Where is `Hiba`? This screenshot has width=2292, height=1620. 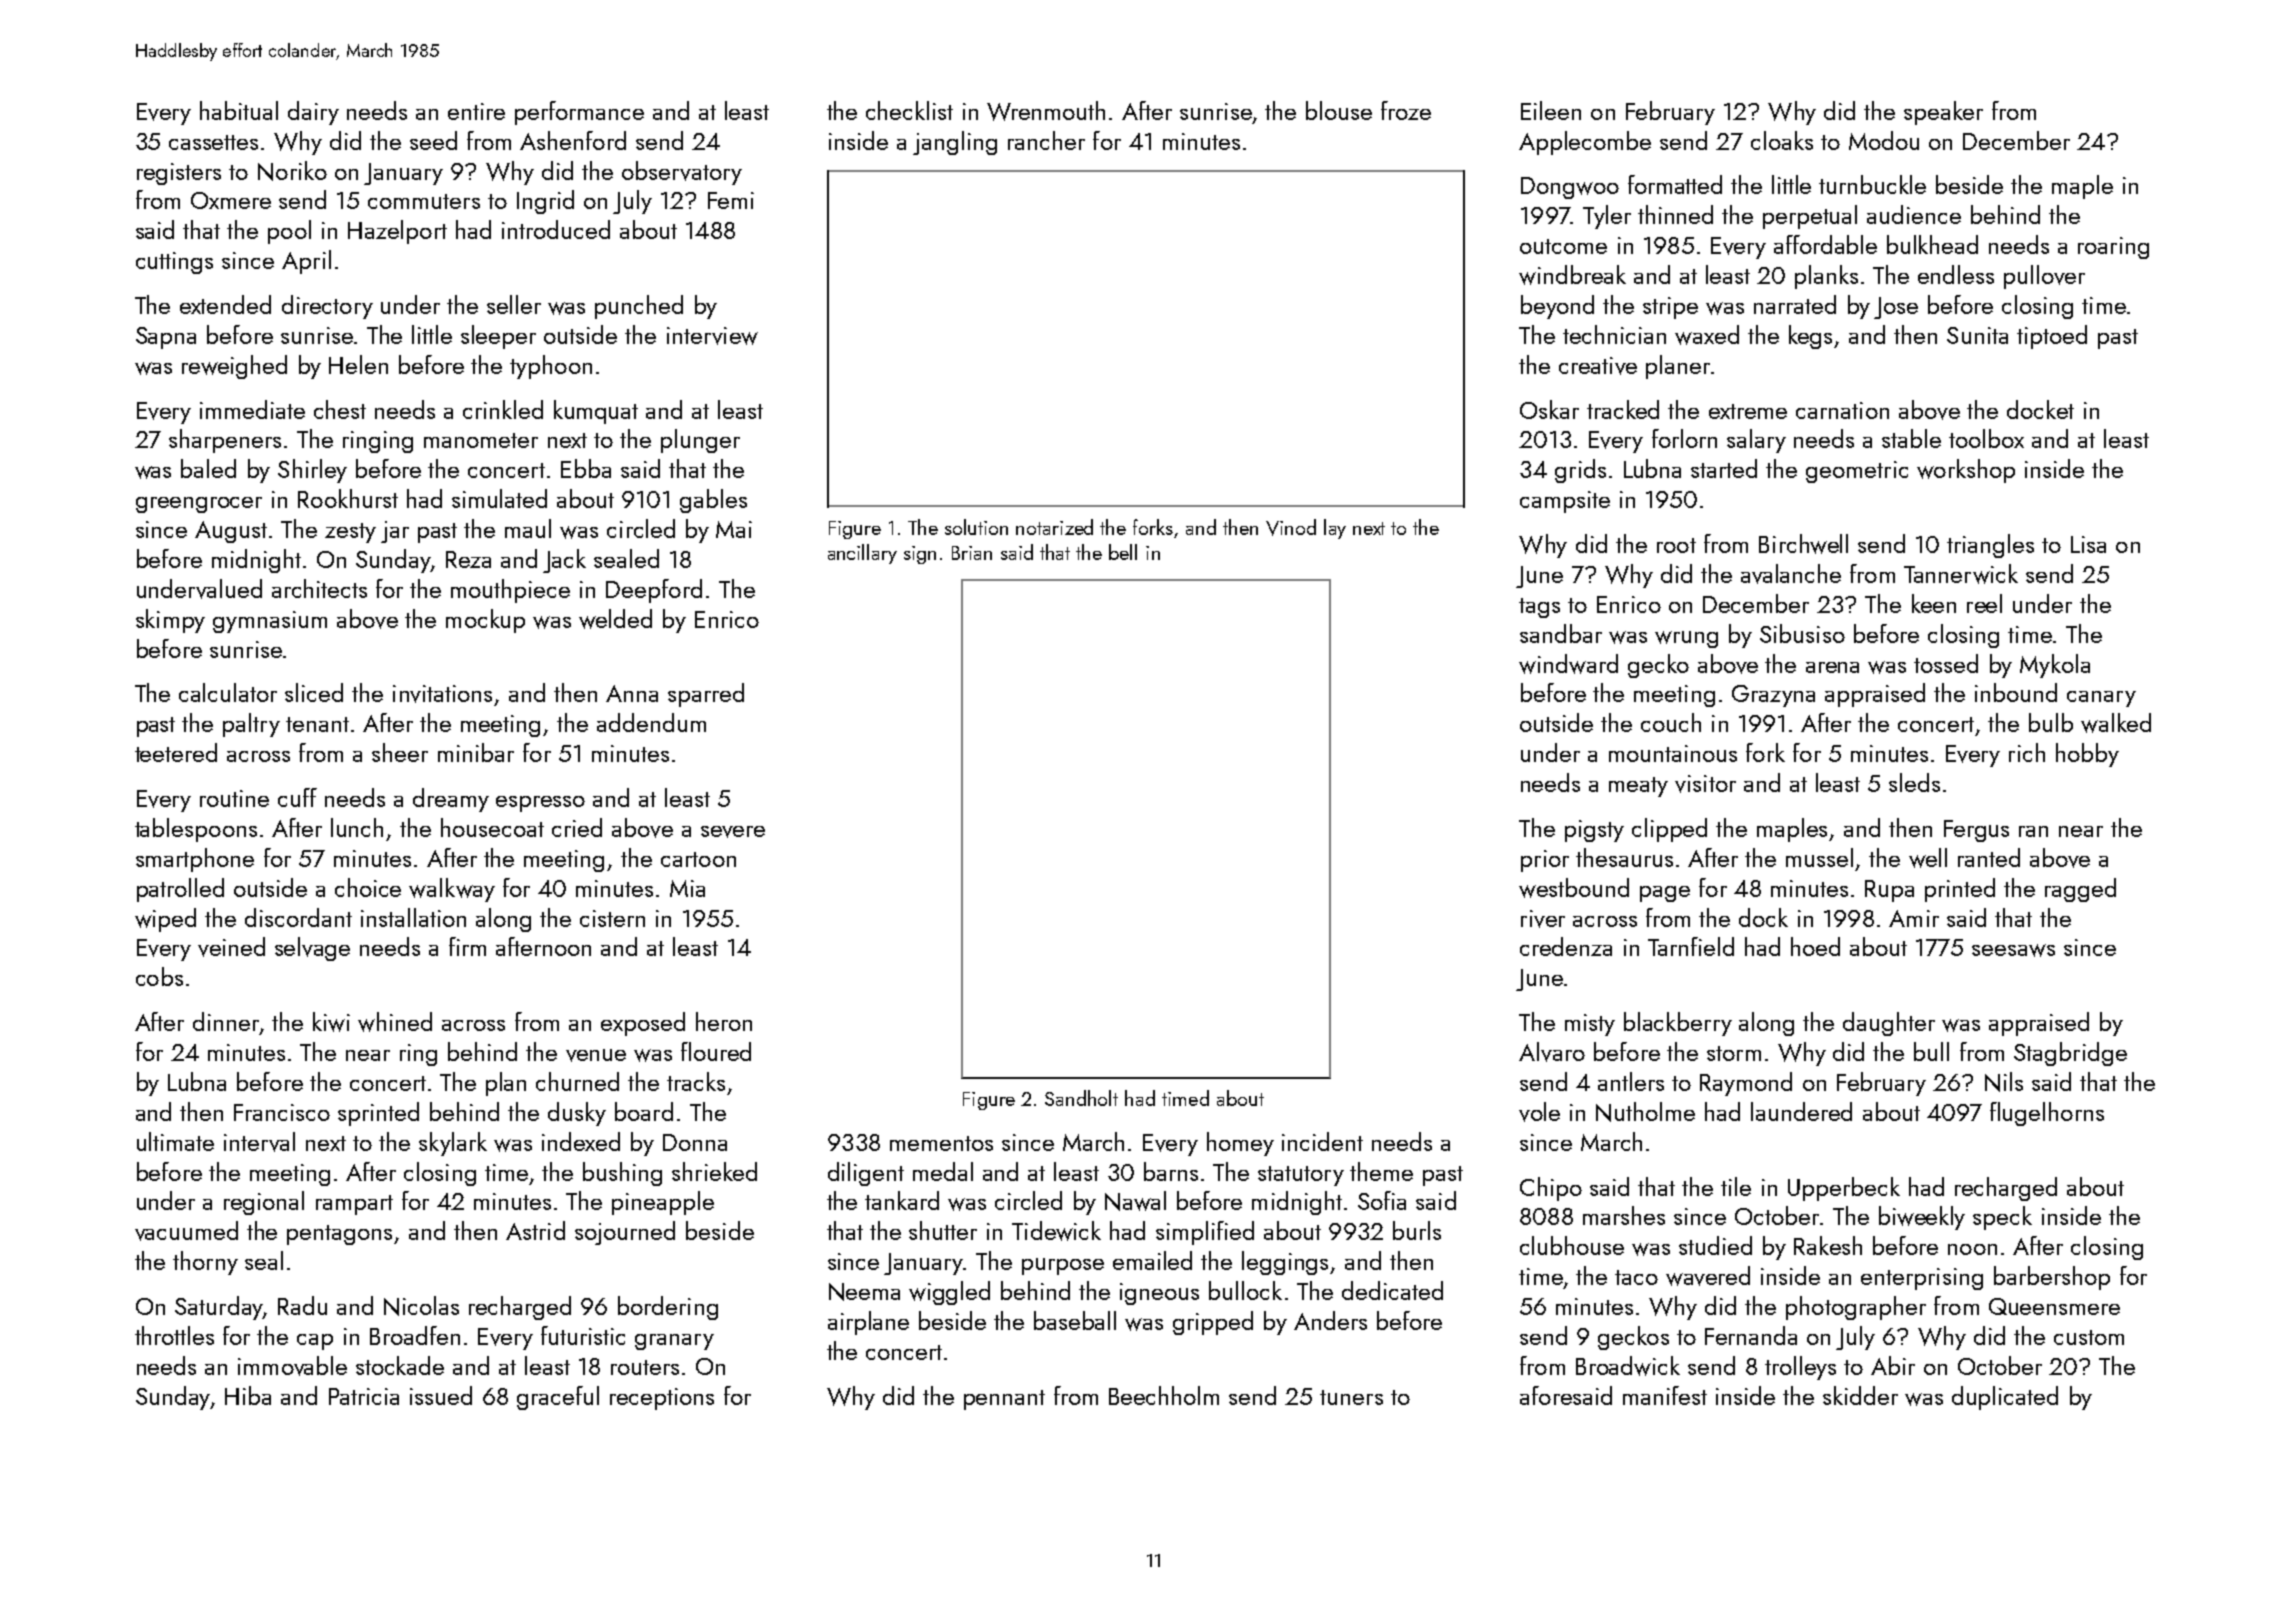 Hiba is located at coordinates (248, 1395).
